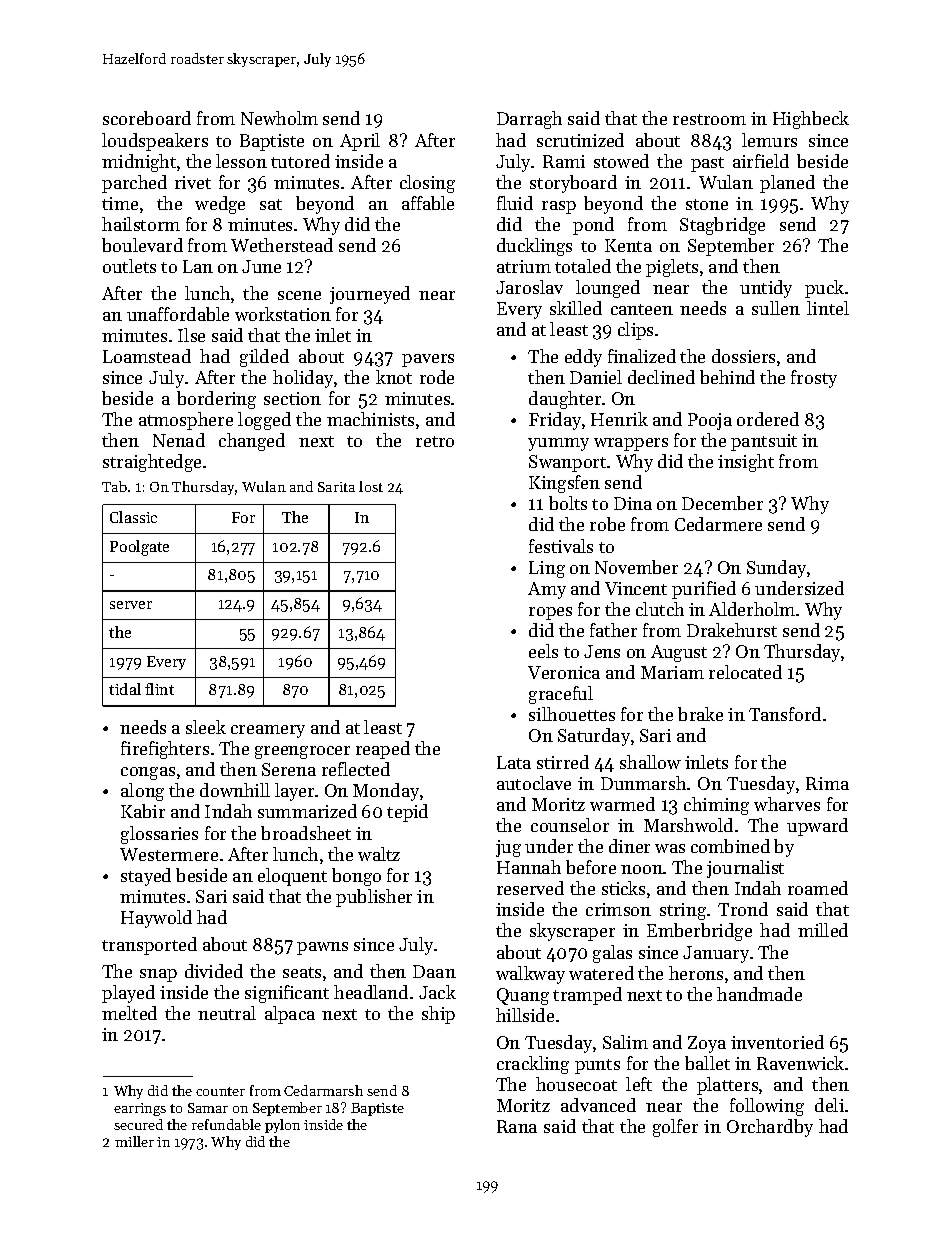  I want to click on neutral, so click(227, 1013).
